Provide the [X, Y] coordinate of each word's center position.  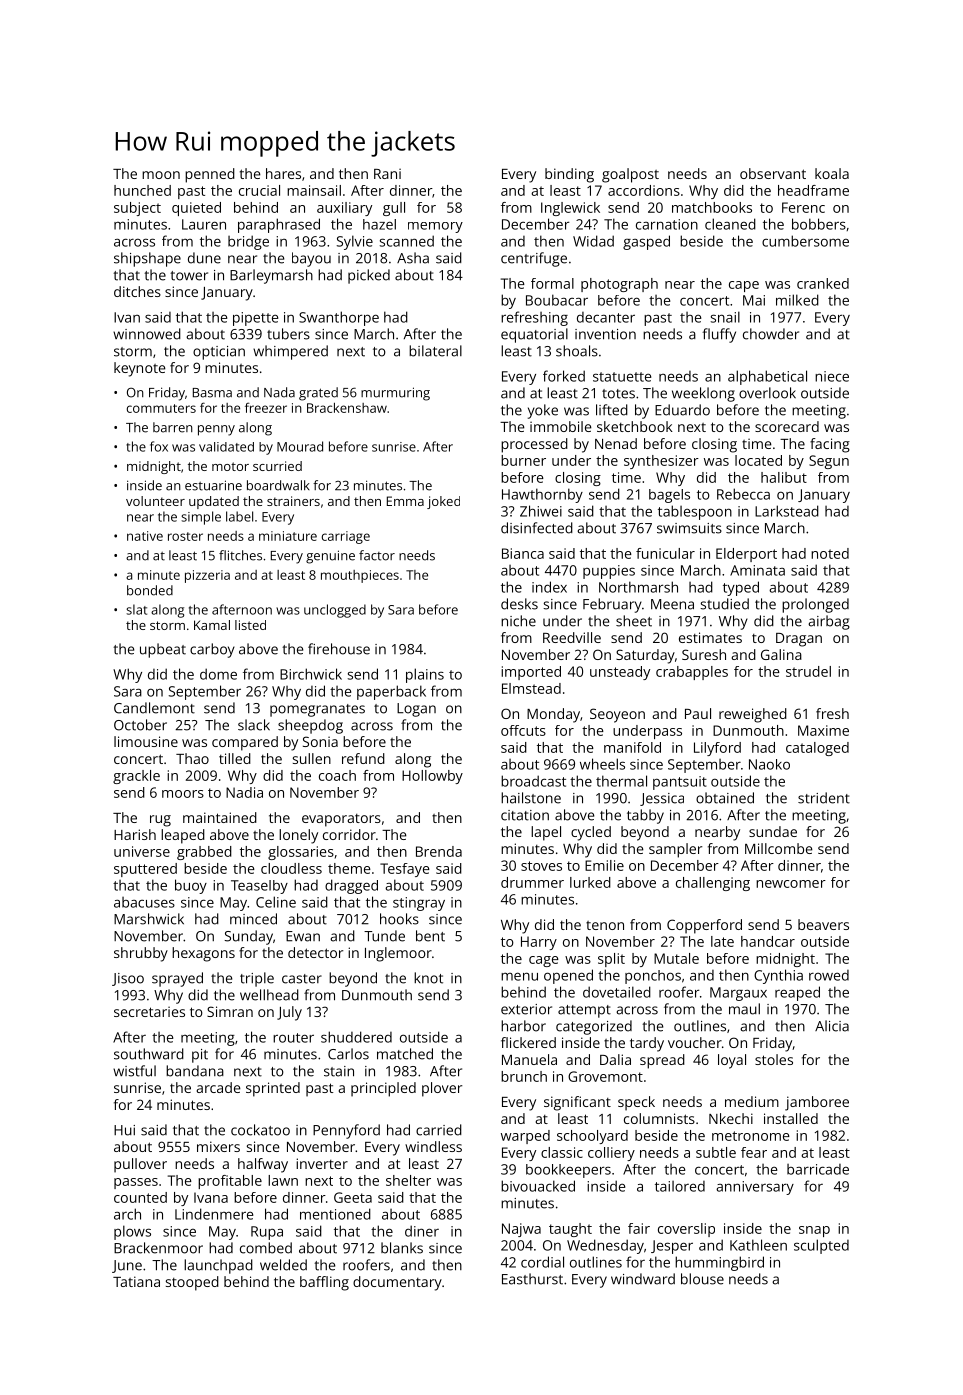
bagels [669, 496]
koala [832, 173]
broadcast [533, 781]
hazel [379, 224]
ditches [137, 291]
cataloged [817, 749]
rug [160, 821]
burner [523, 460]
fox [159, 446]
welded [283, 1265]
